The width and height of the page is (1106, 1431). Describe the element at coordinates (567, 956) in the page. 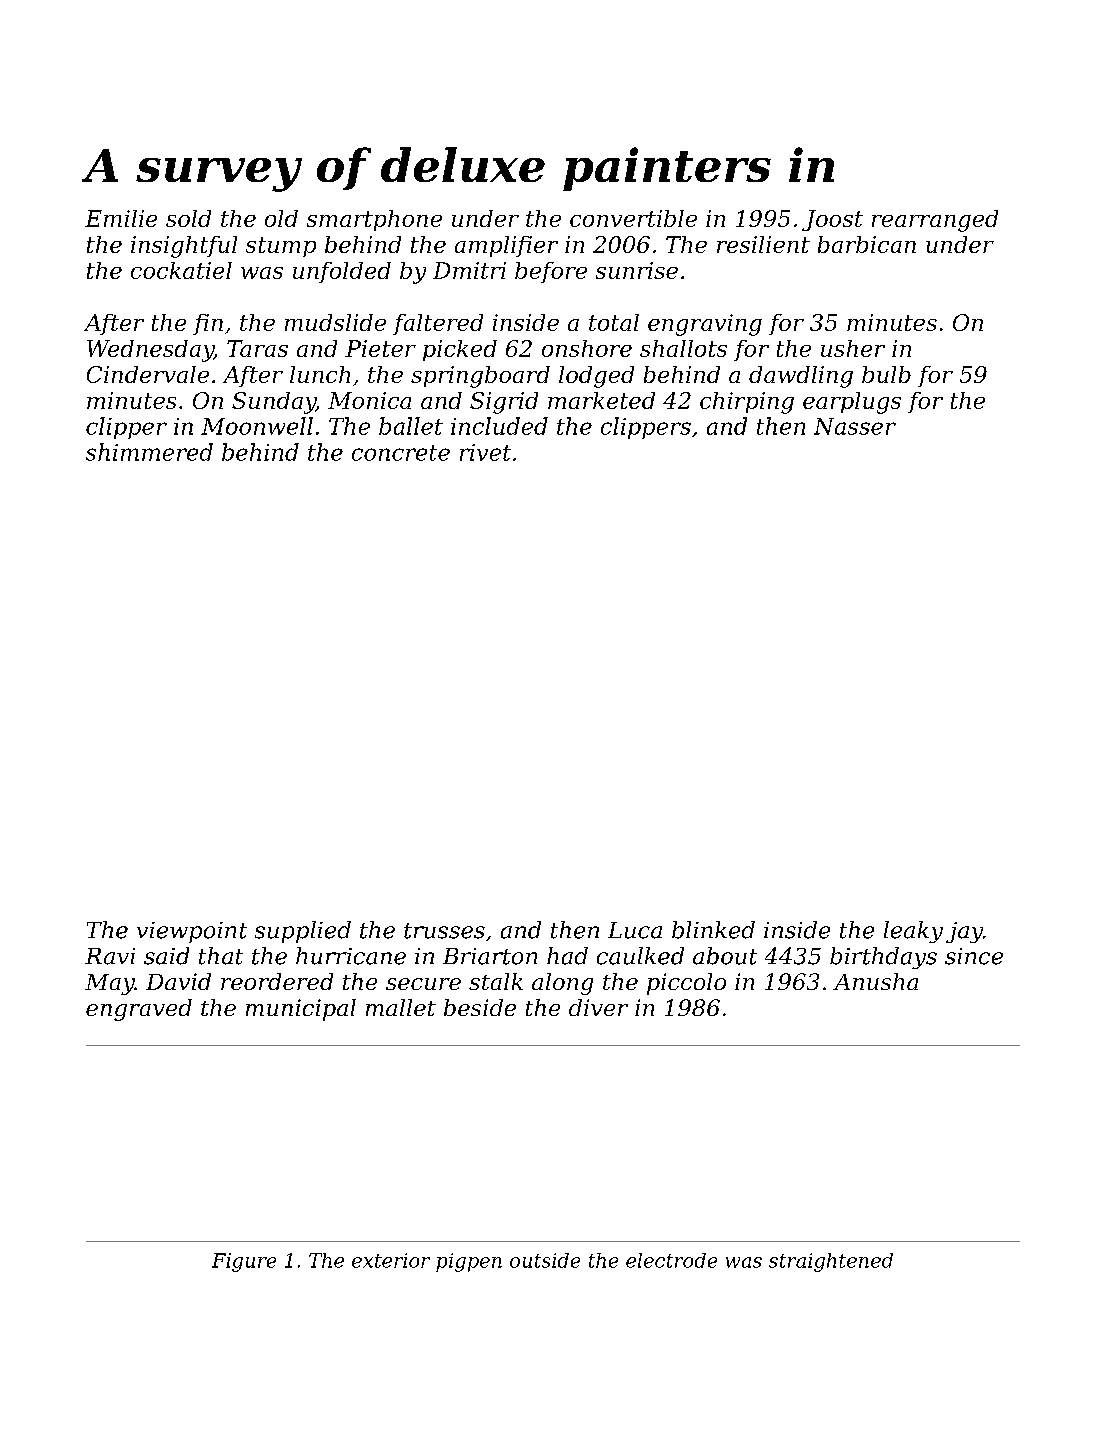

I see `had` at that location.
